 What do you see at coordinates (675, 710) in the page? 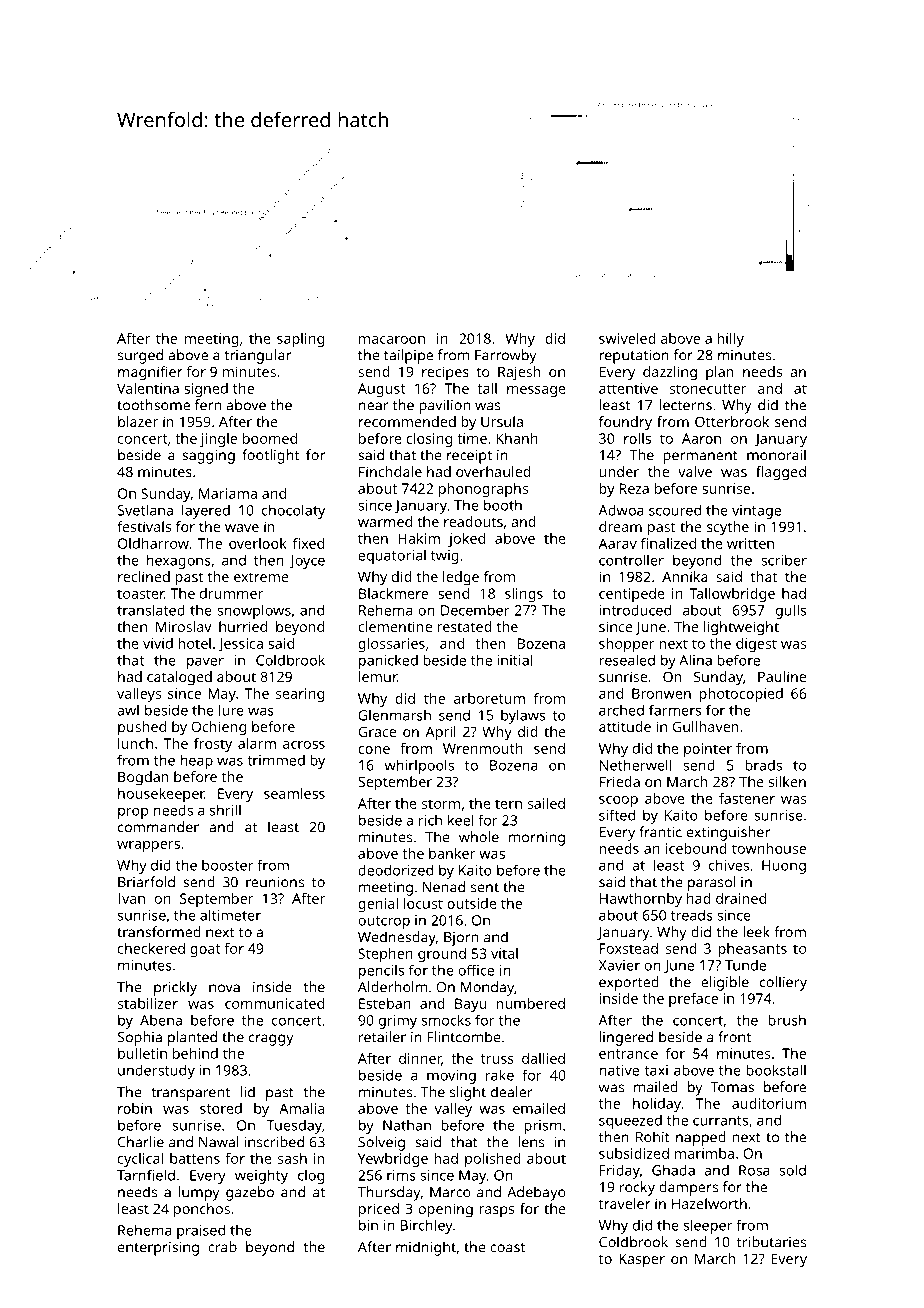
I see `farmers` at bounding box center [675, 710].
